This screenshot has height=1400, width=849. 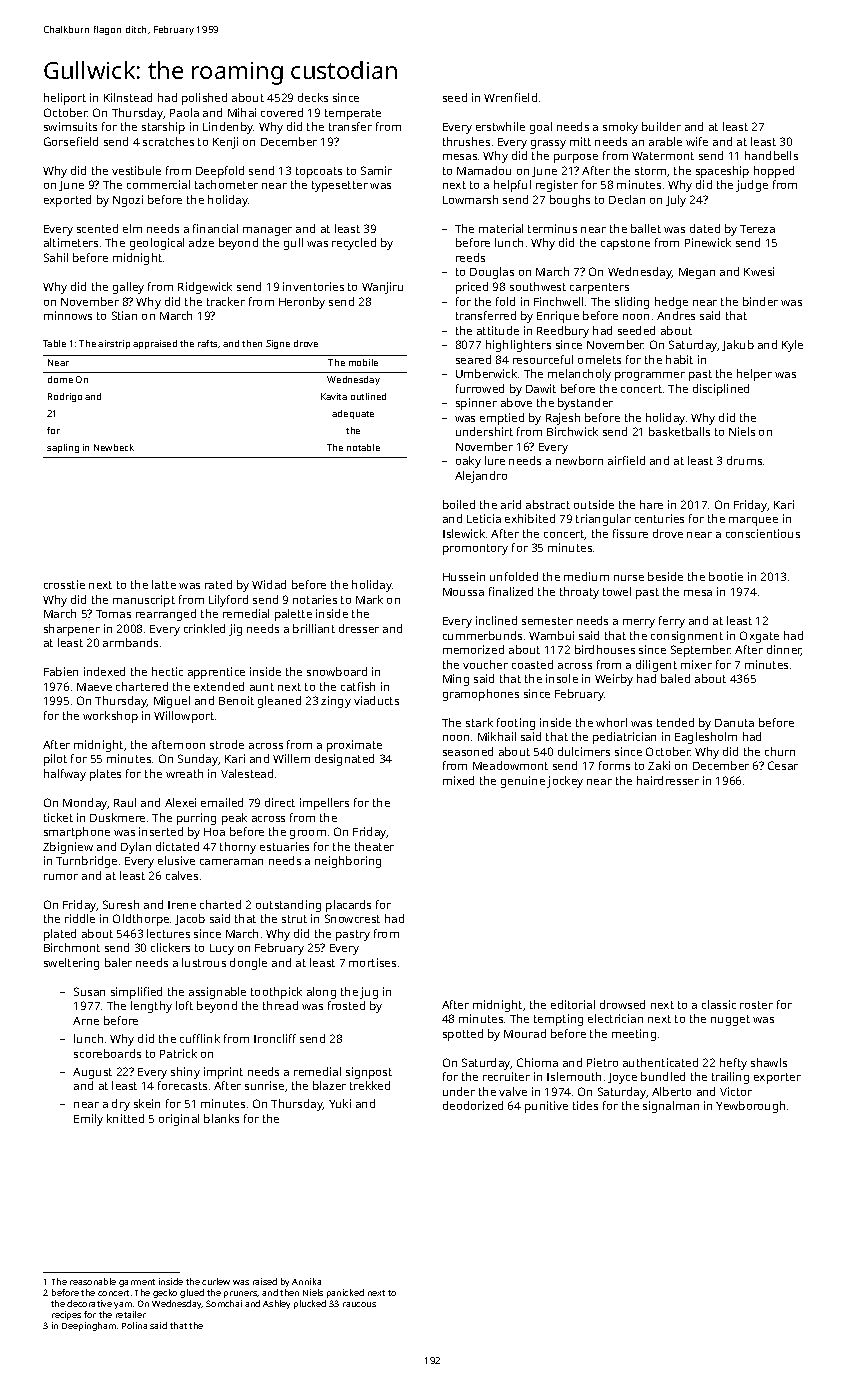 What do you see at coordinates (65, 99) in the screenshot?
I see `heliport` at bounding box center [65, 99].
